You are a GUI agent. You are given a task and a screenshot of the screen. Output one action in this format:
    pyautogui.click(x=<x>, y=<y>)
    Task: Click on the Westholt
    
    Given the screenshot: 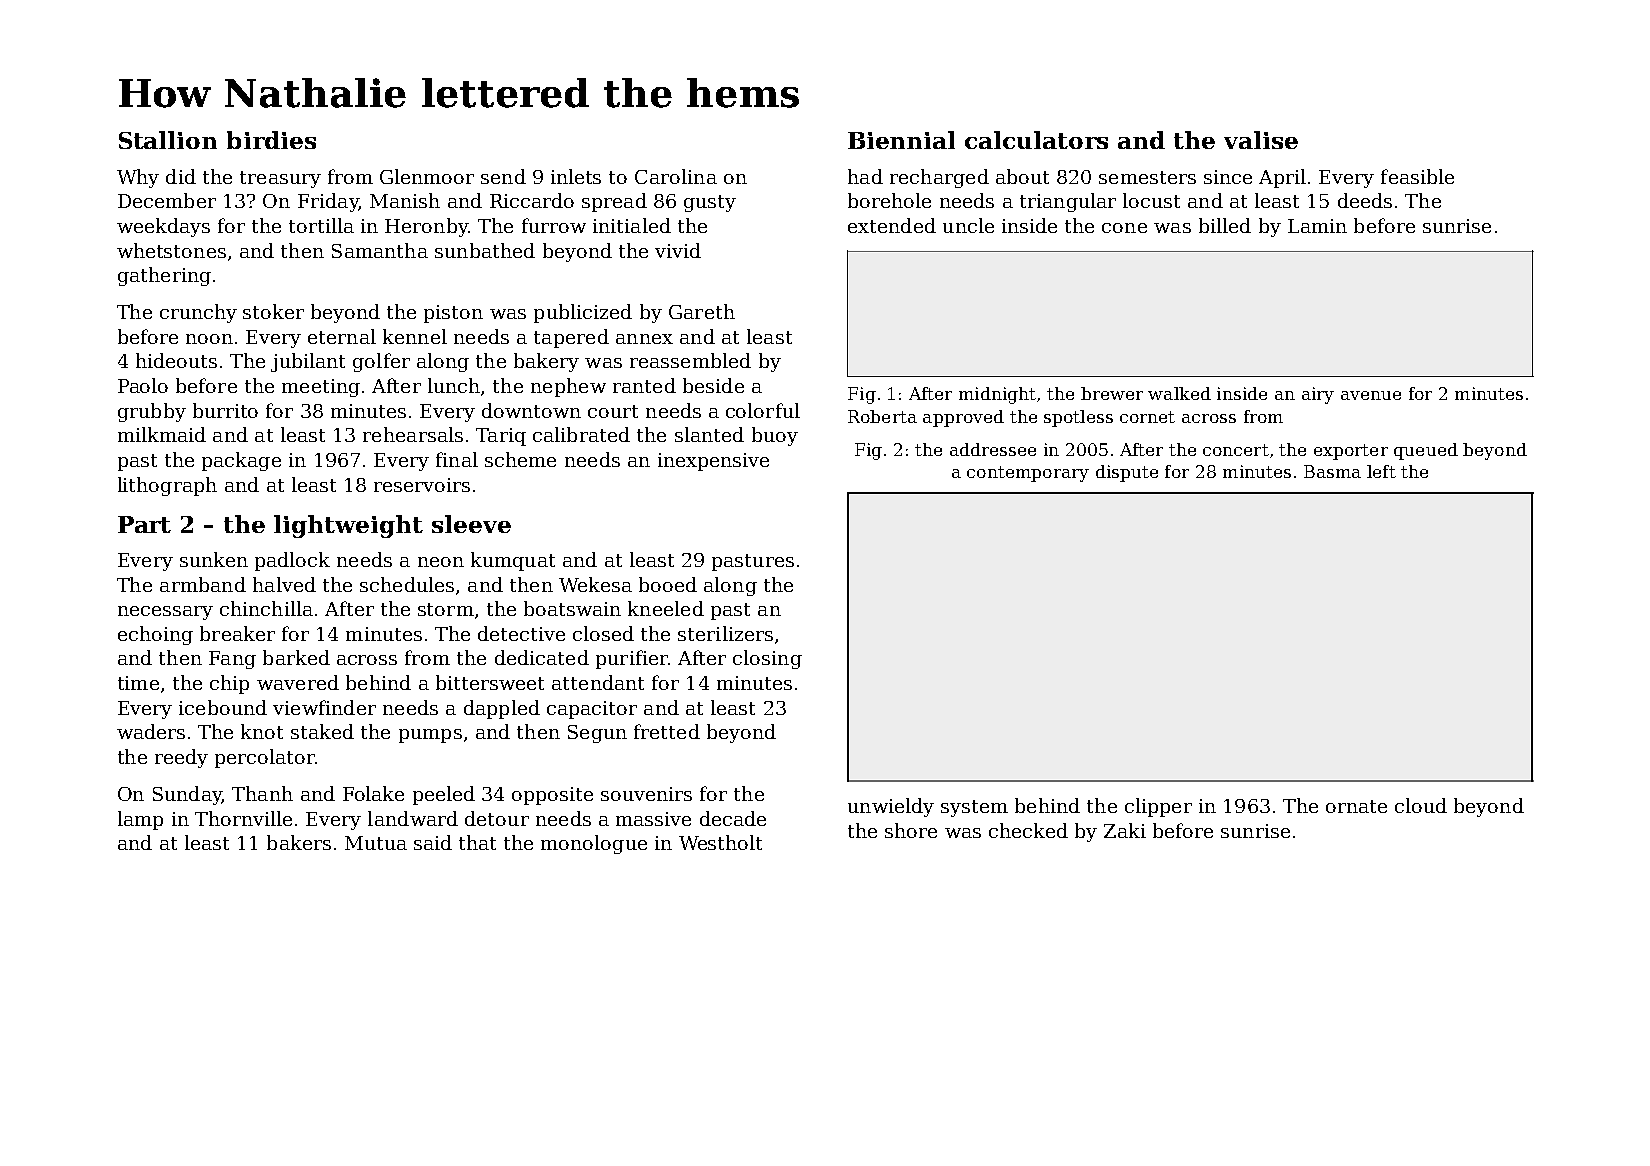 What is the action you would take?
    pyautogui.click(x=720, y=842)
